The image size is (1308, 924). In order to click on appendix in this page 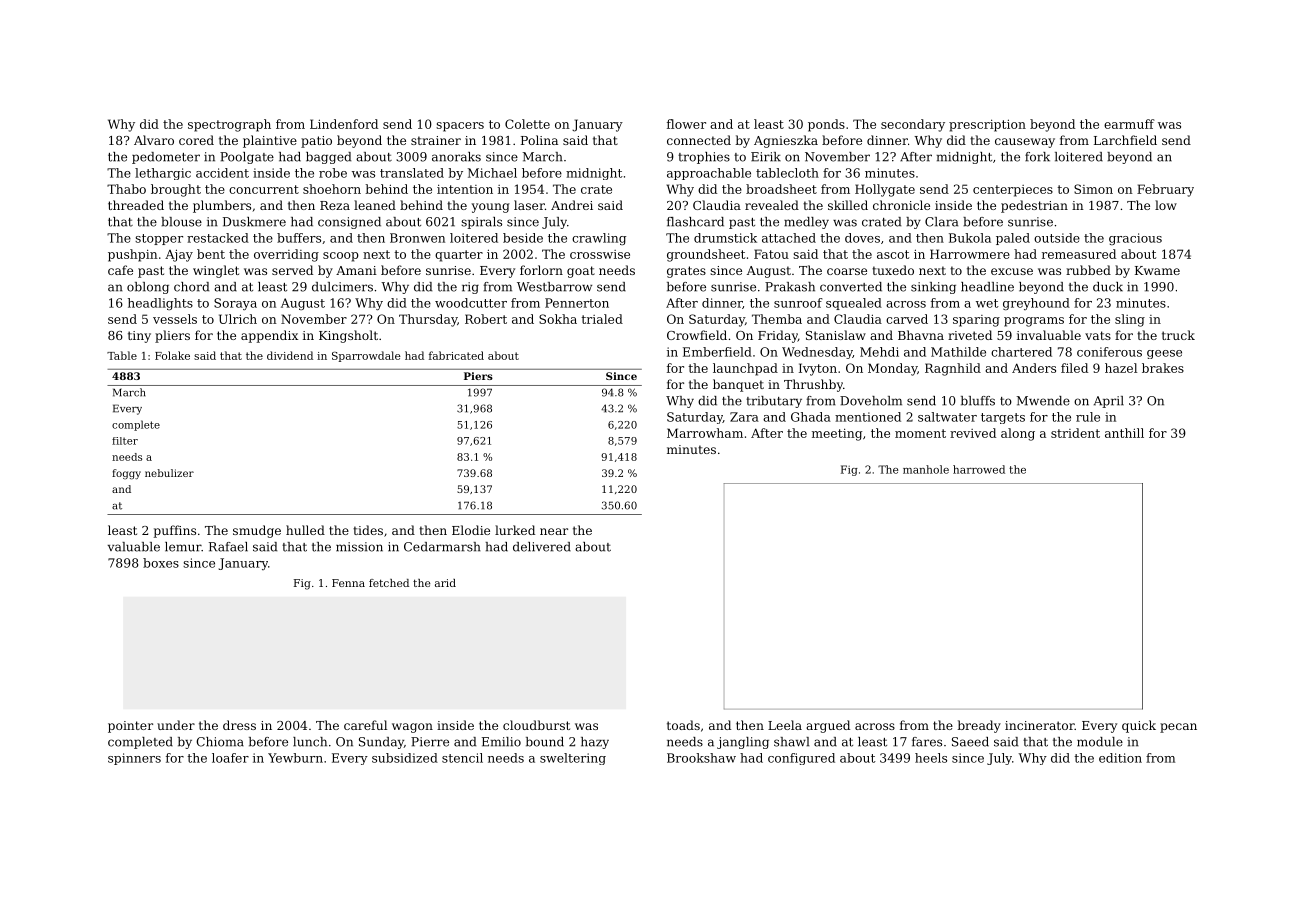, I will do `click(269, 336)`.
